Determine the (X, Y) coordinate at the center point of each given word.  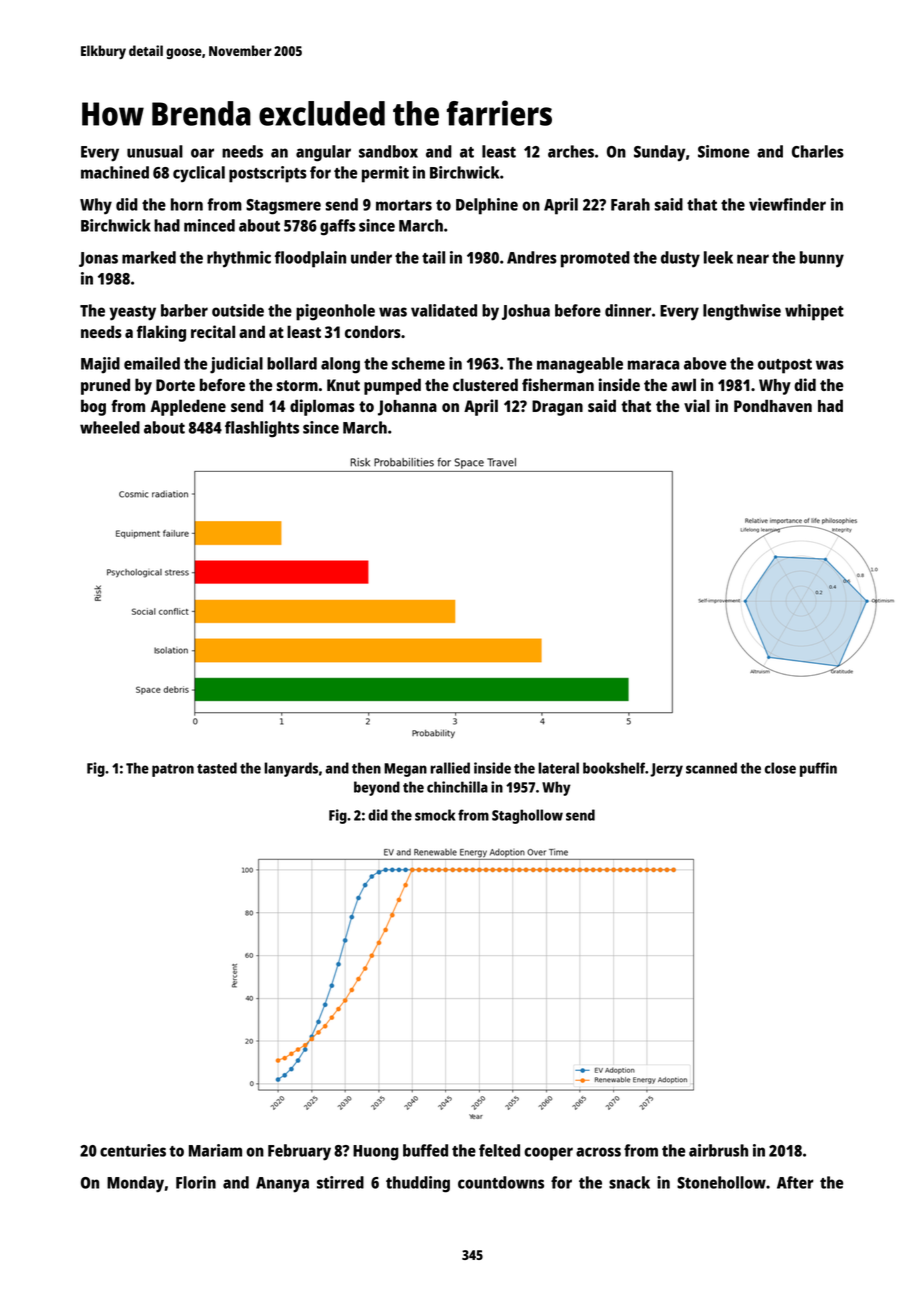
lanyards (291, 769)
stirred (340, 1182)
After (795, 1182)
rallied (450, 768)
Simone (723, 151)
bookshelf (614, 768)
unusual (155, 151)
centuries (133, 1150)
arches (571, 151)
